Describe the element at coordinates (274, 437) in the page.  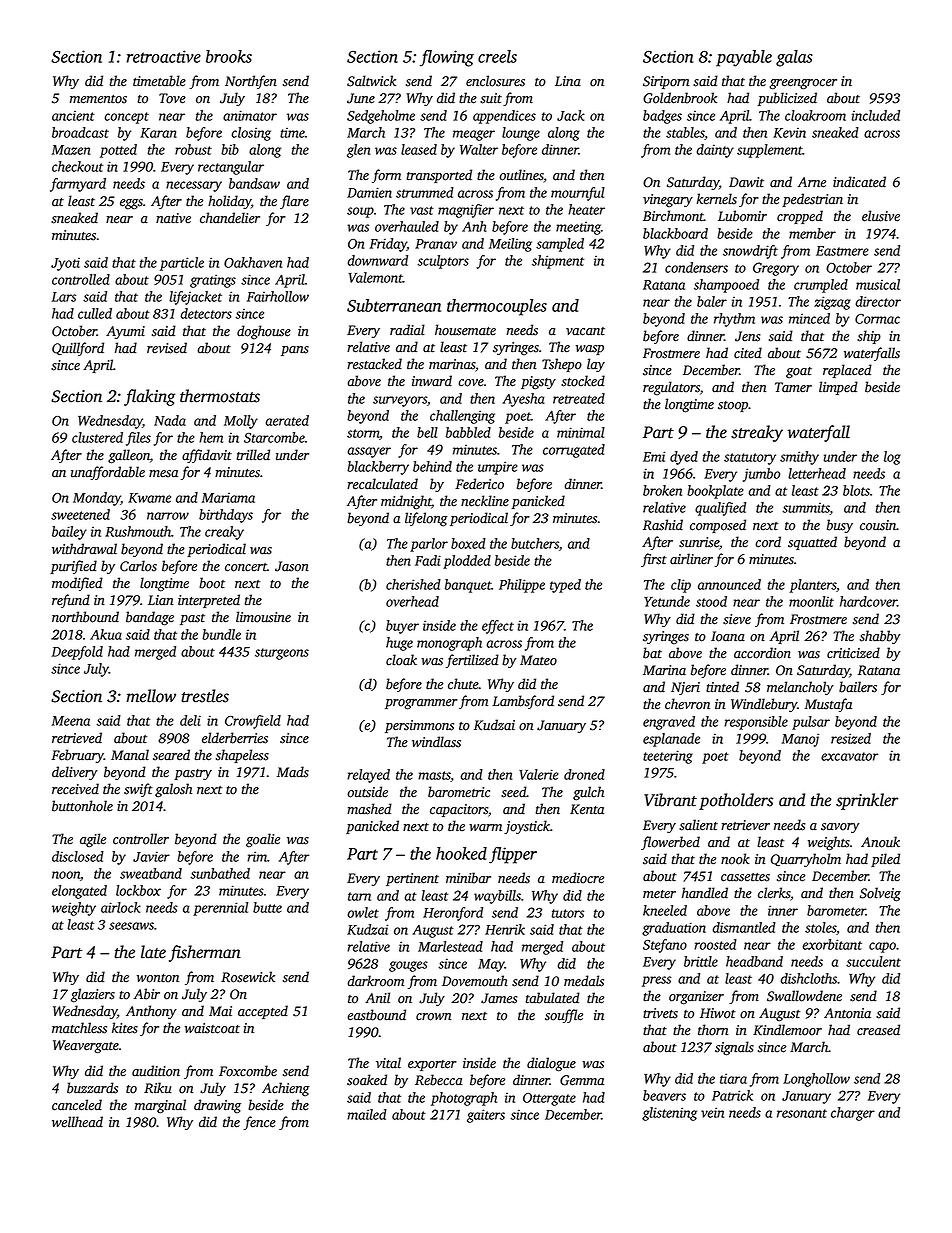
I see `Starcombe` at that location.
